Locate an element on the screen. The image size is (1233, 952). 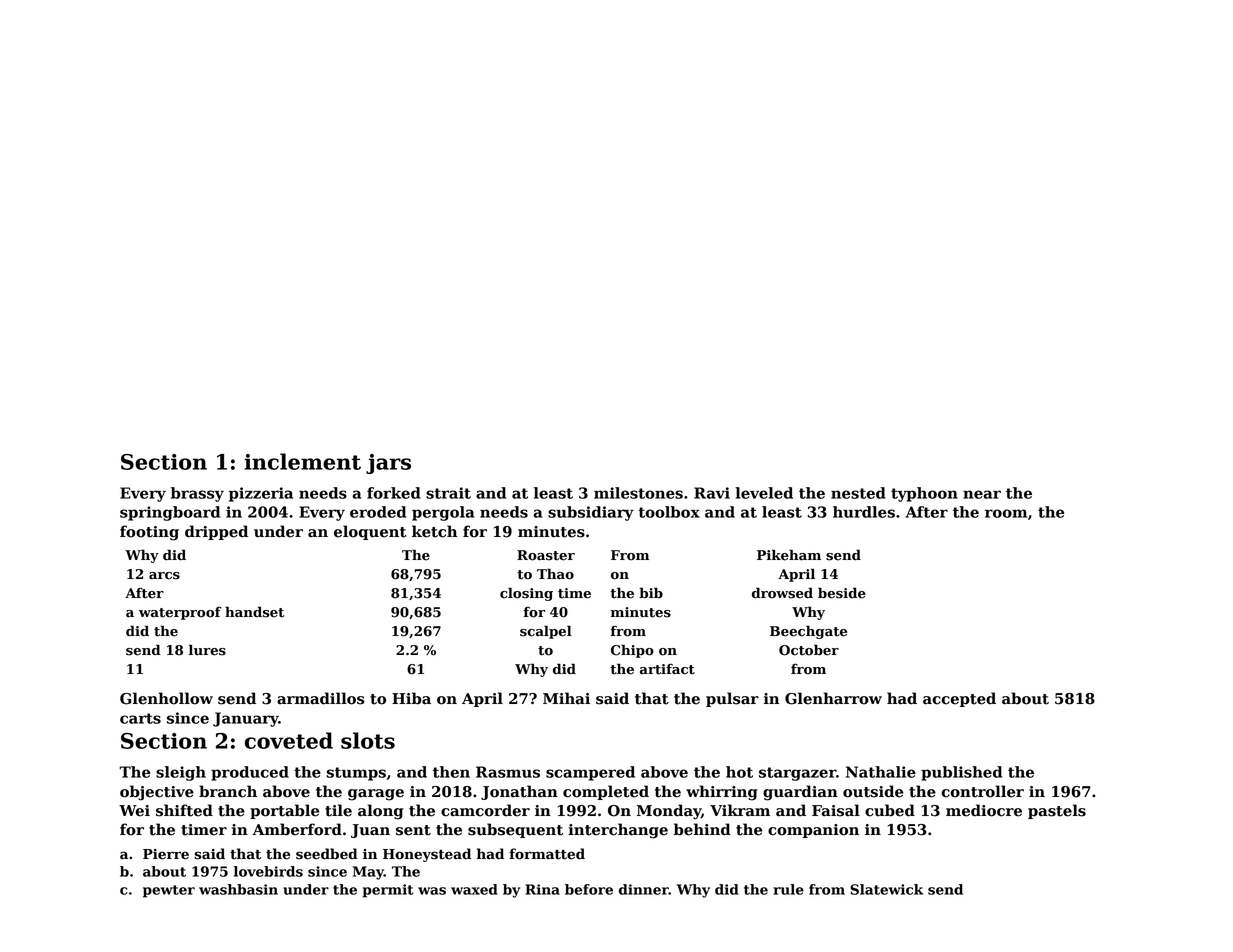
lovebirds is located at coordinates (268, 871).
